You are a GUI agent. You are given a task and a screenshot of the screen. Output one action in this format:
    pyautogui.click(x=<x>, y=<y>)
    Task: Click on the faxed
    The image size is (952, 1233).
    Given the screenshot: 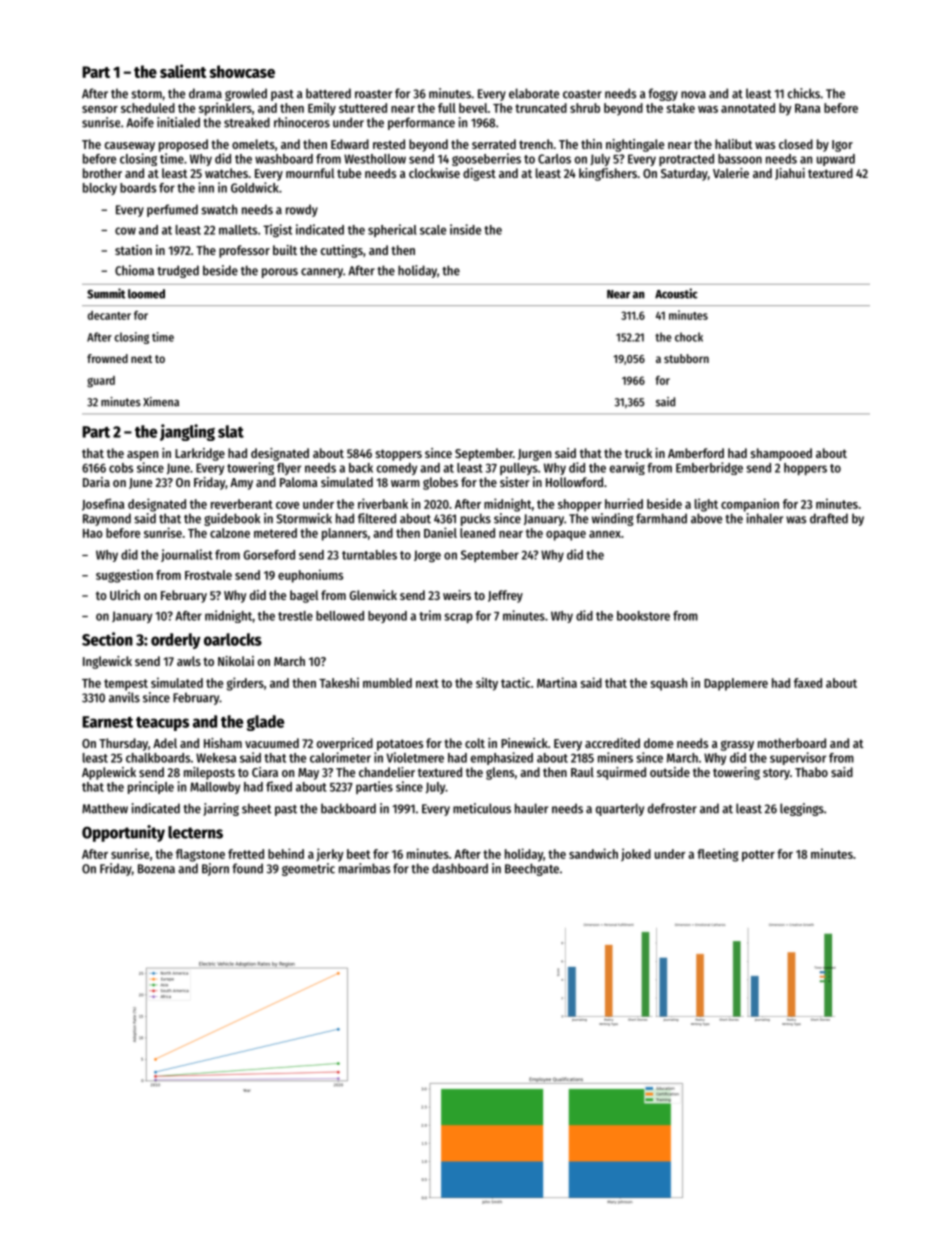 What is the action you would take?
    pyautogui.click(x=808, y=683)
